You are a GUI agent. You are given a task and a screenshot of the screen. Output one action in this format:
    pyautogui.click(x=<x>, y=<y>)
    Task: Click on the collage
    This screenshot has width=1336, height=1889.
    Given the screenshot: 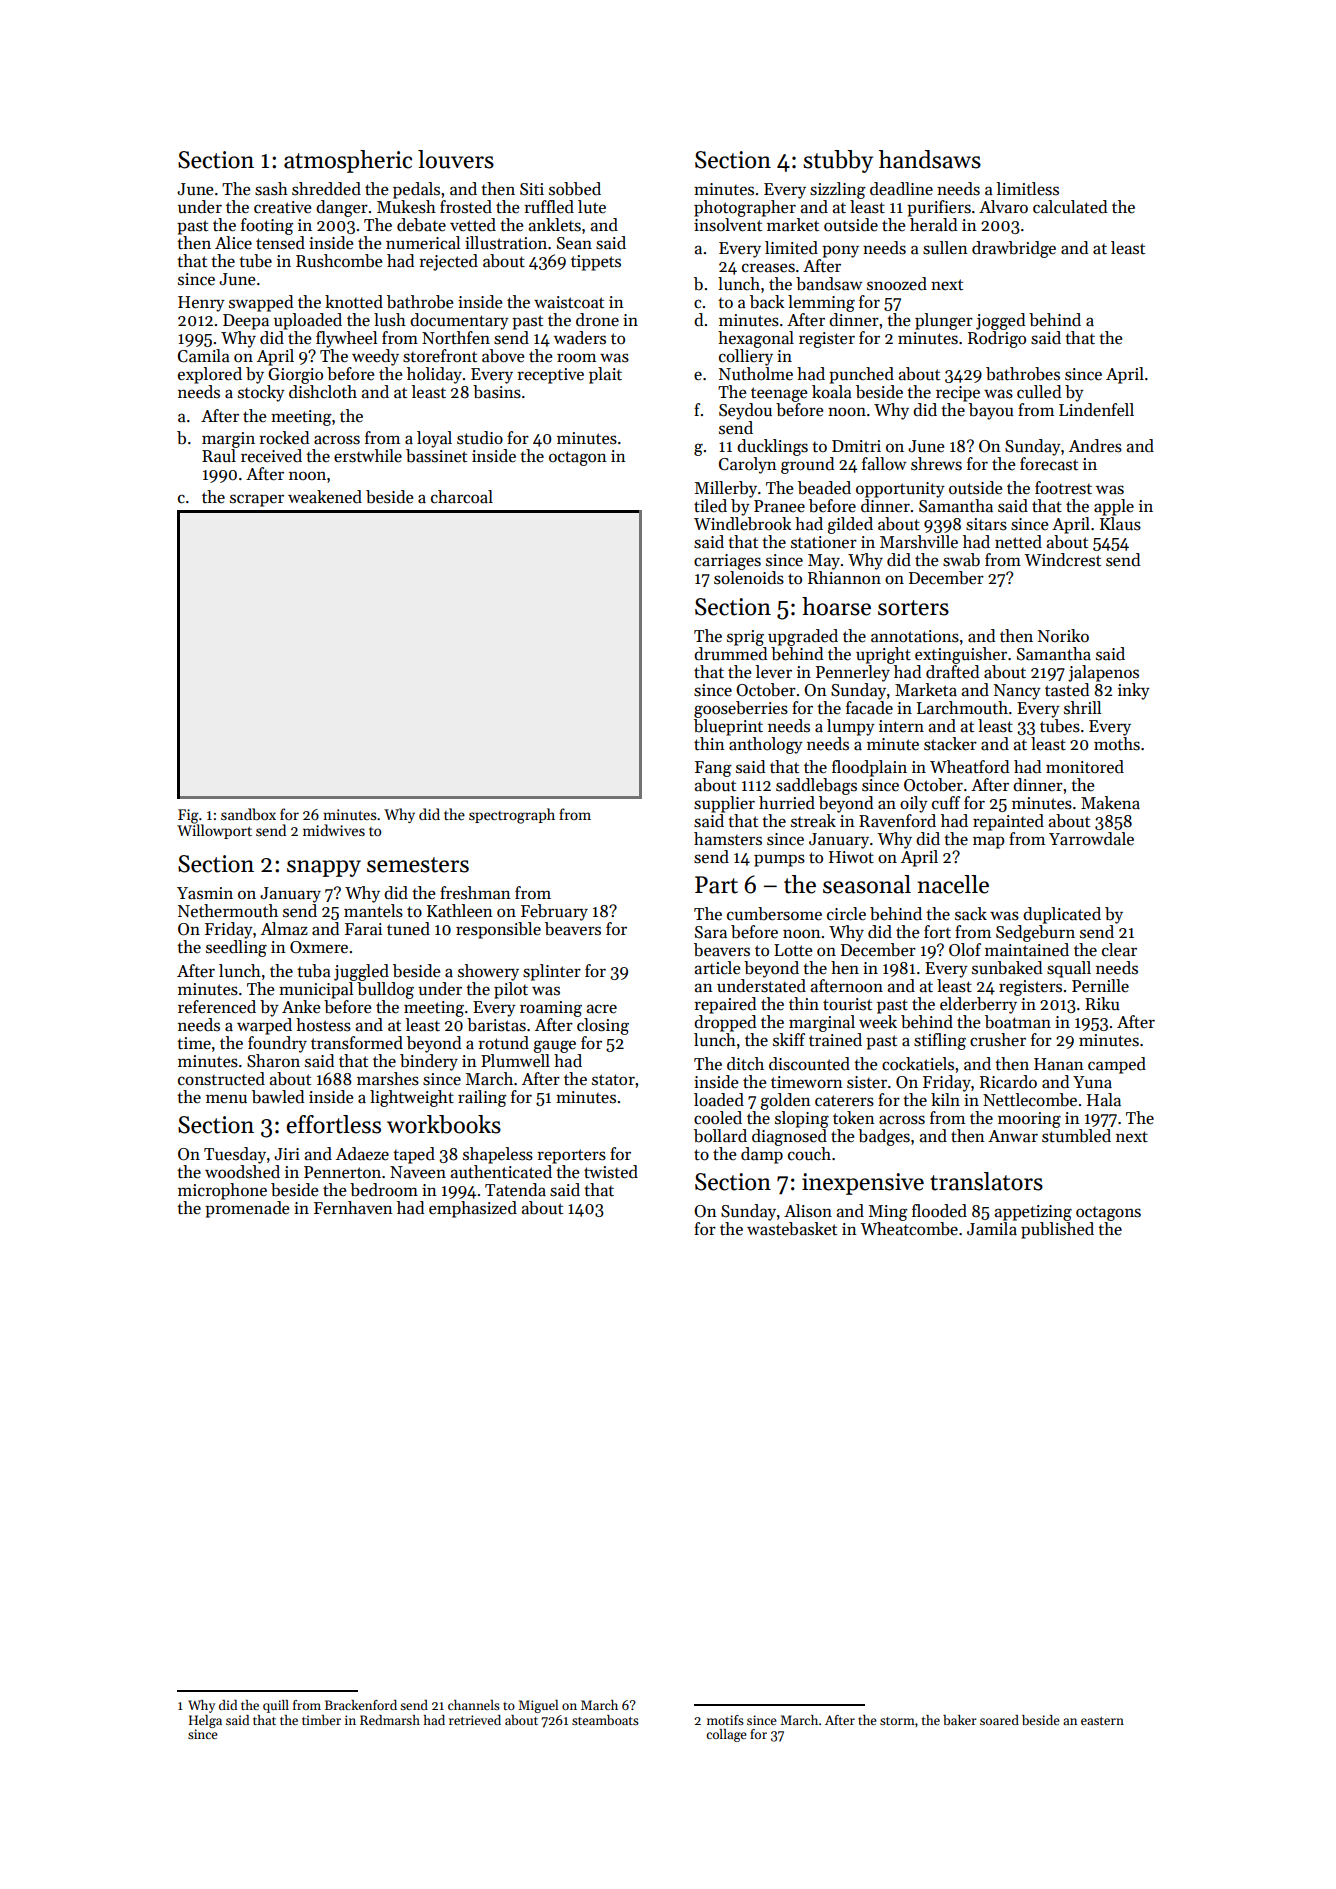 What is the action you would take?
    pyautogui.click(x=726, y=1735)
